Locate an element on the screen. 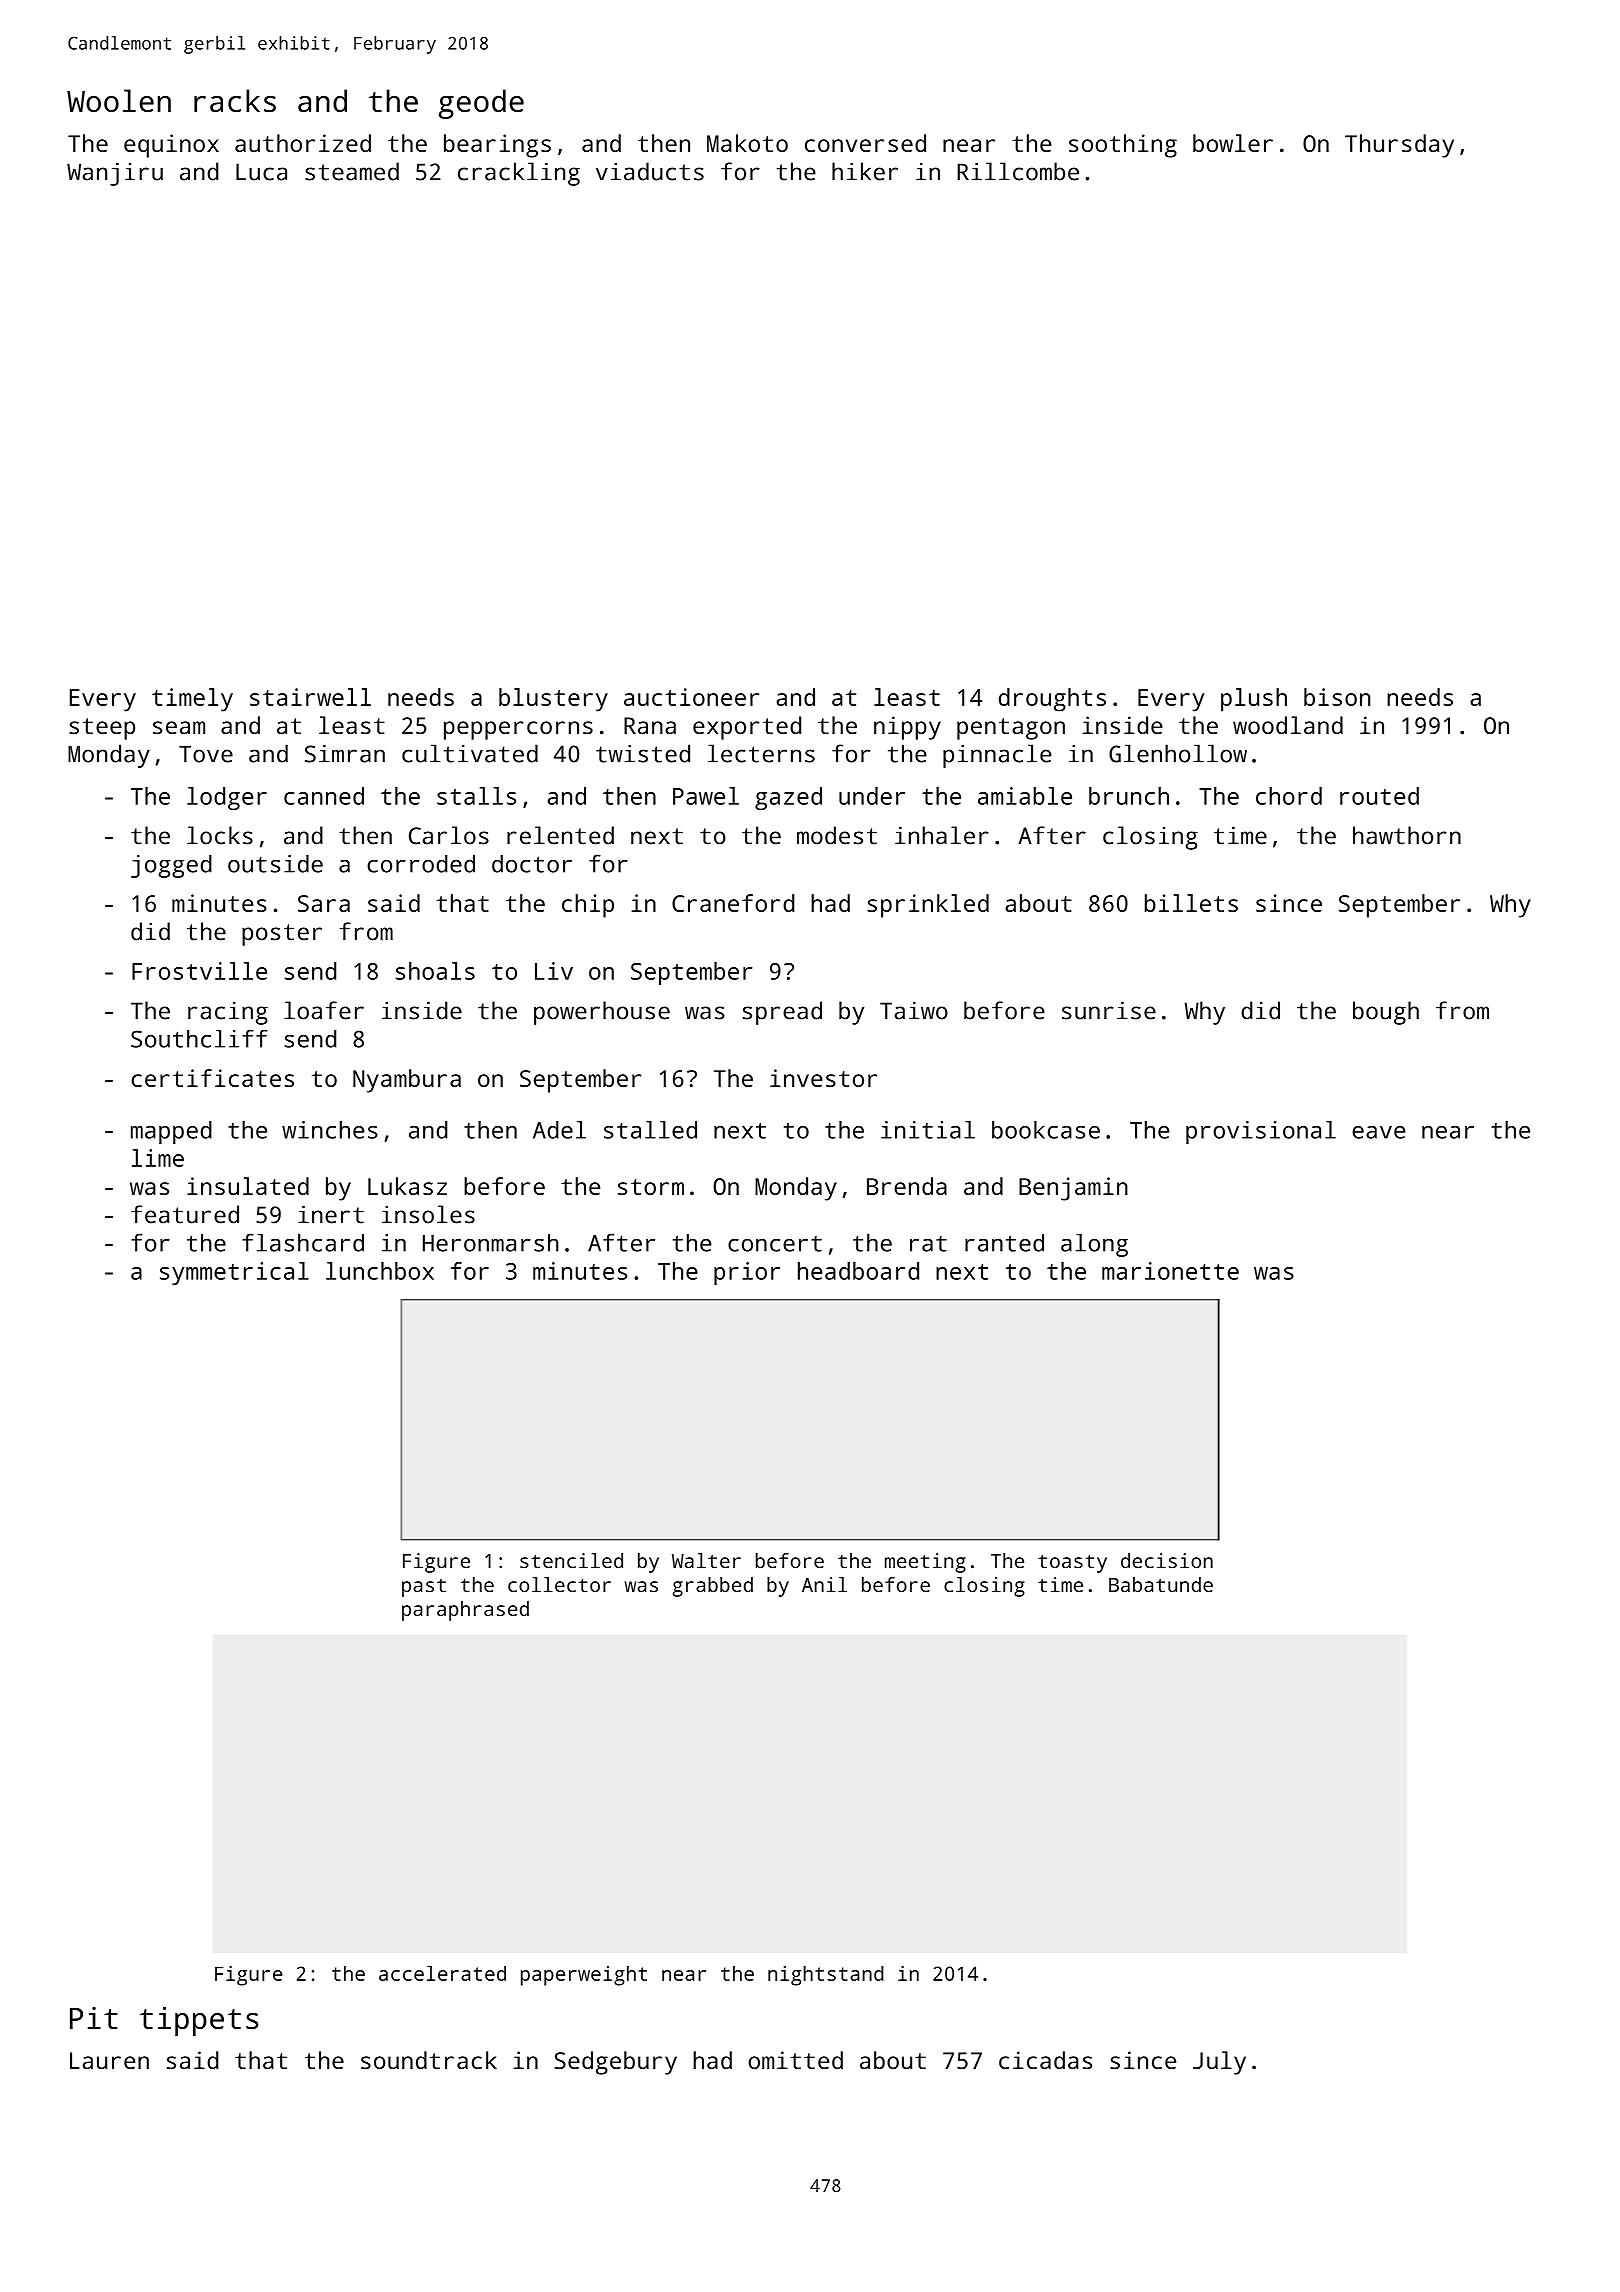 The image size is (1620, 2292). Anil is located at coordinates (824, 1584).
